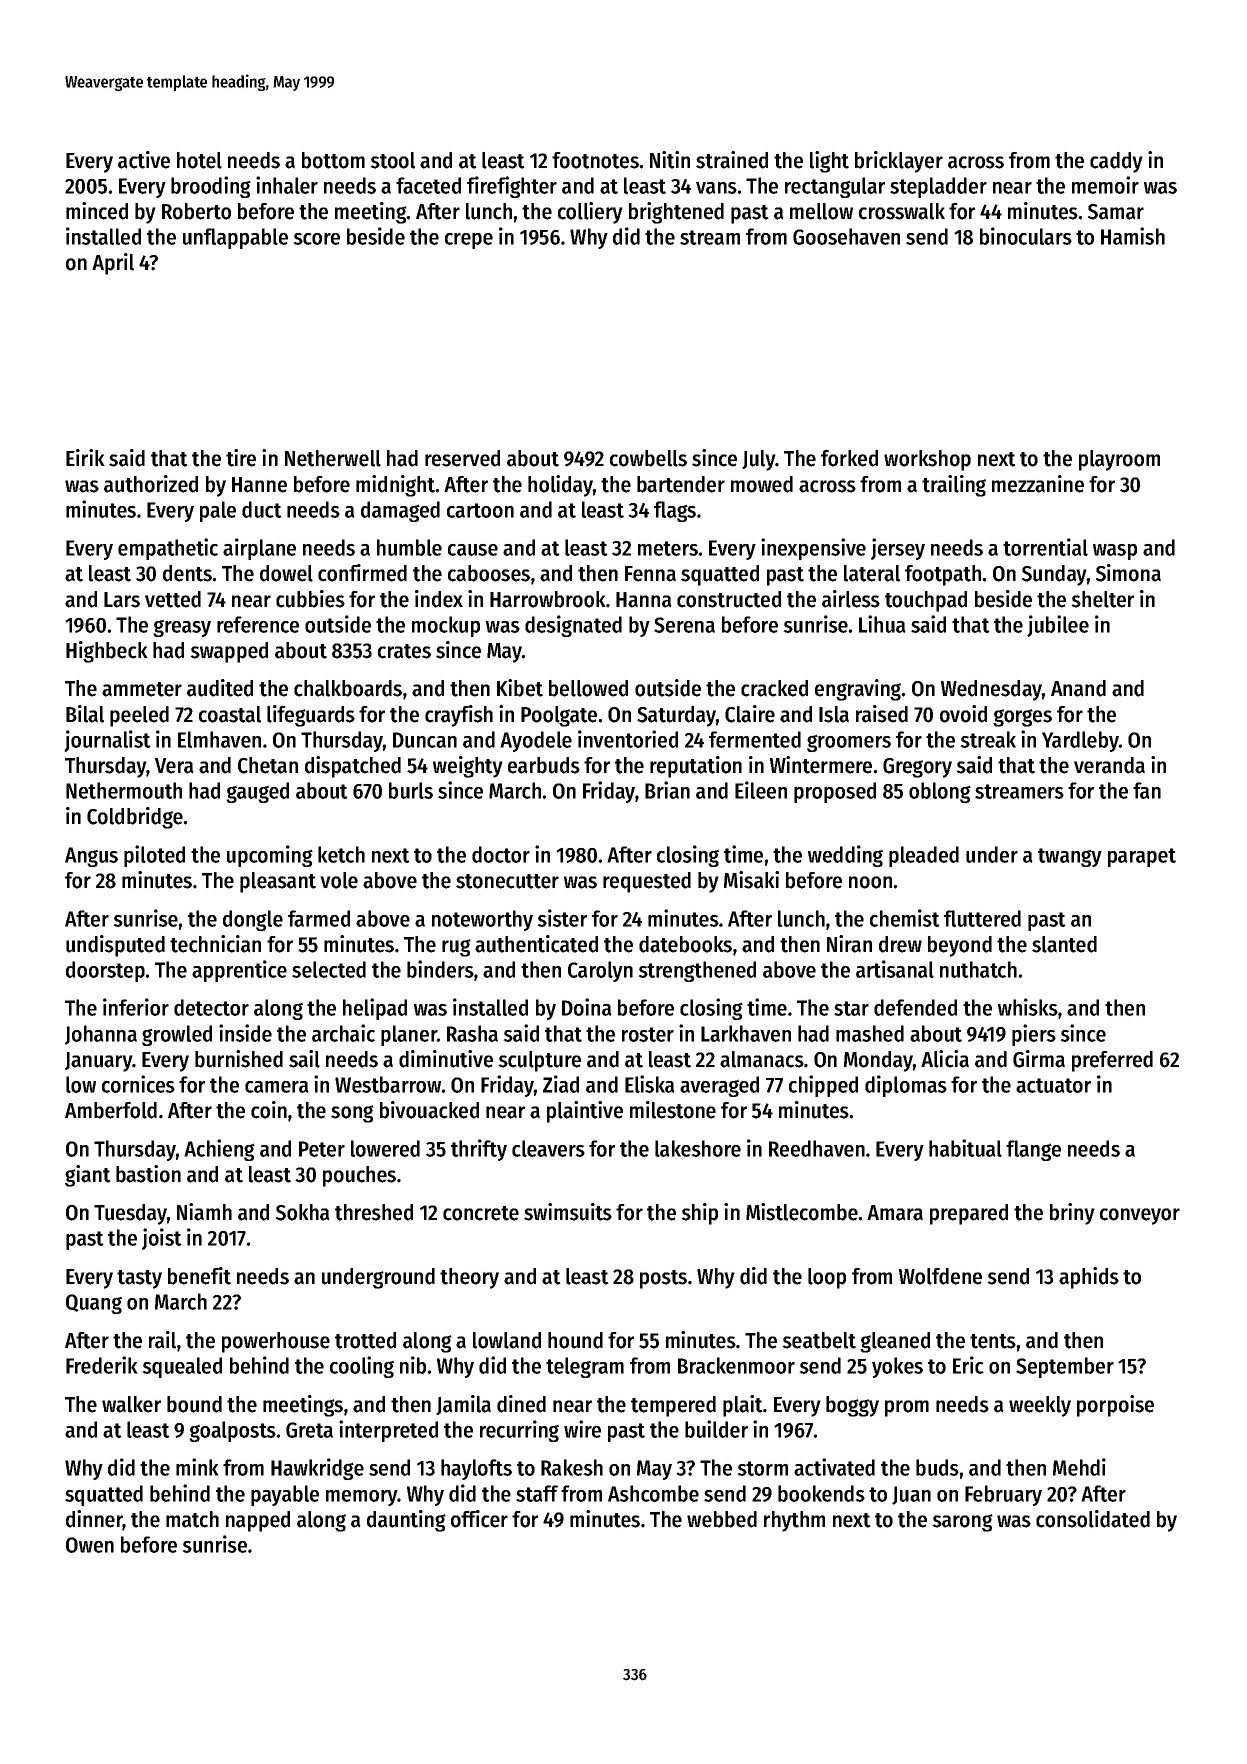 The width and height of the document is (1247, 1764). I want to click on lowland, so click(507, 1340).
